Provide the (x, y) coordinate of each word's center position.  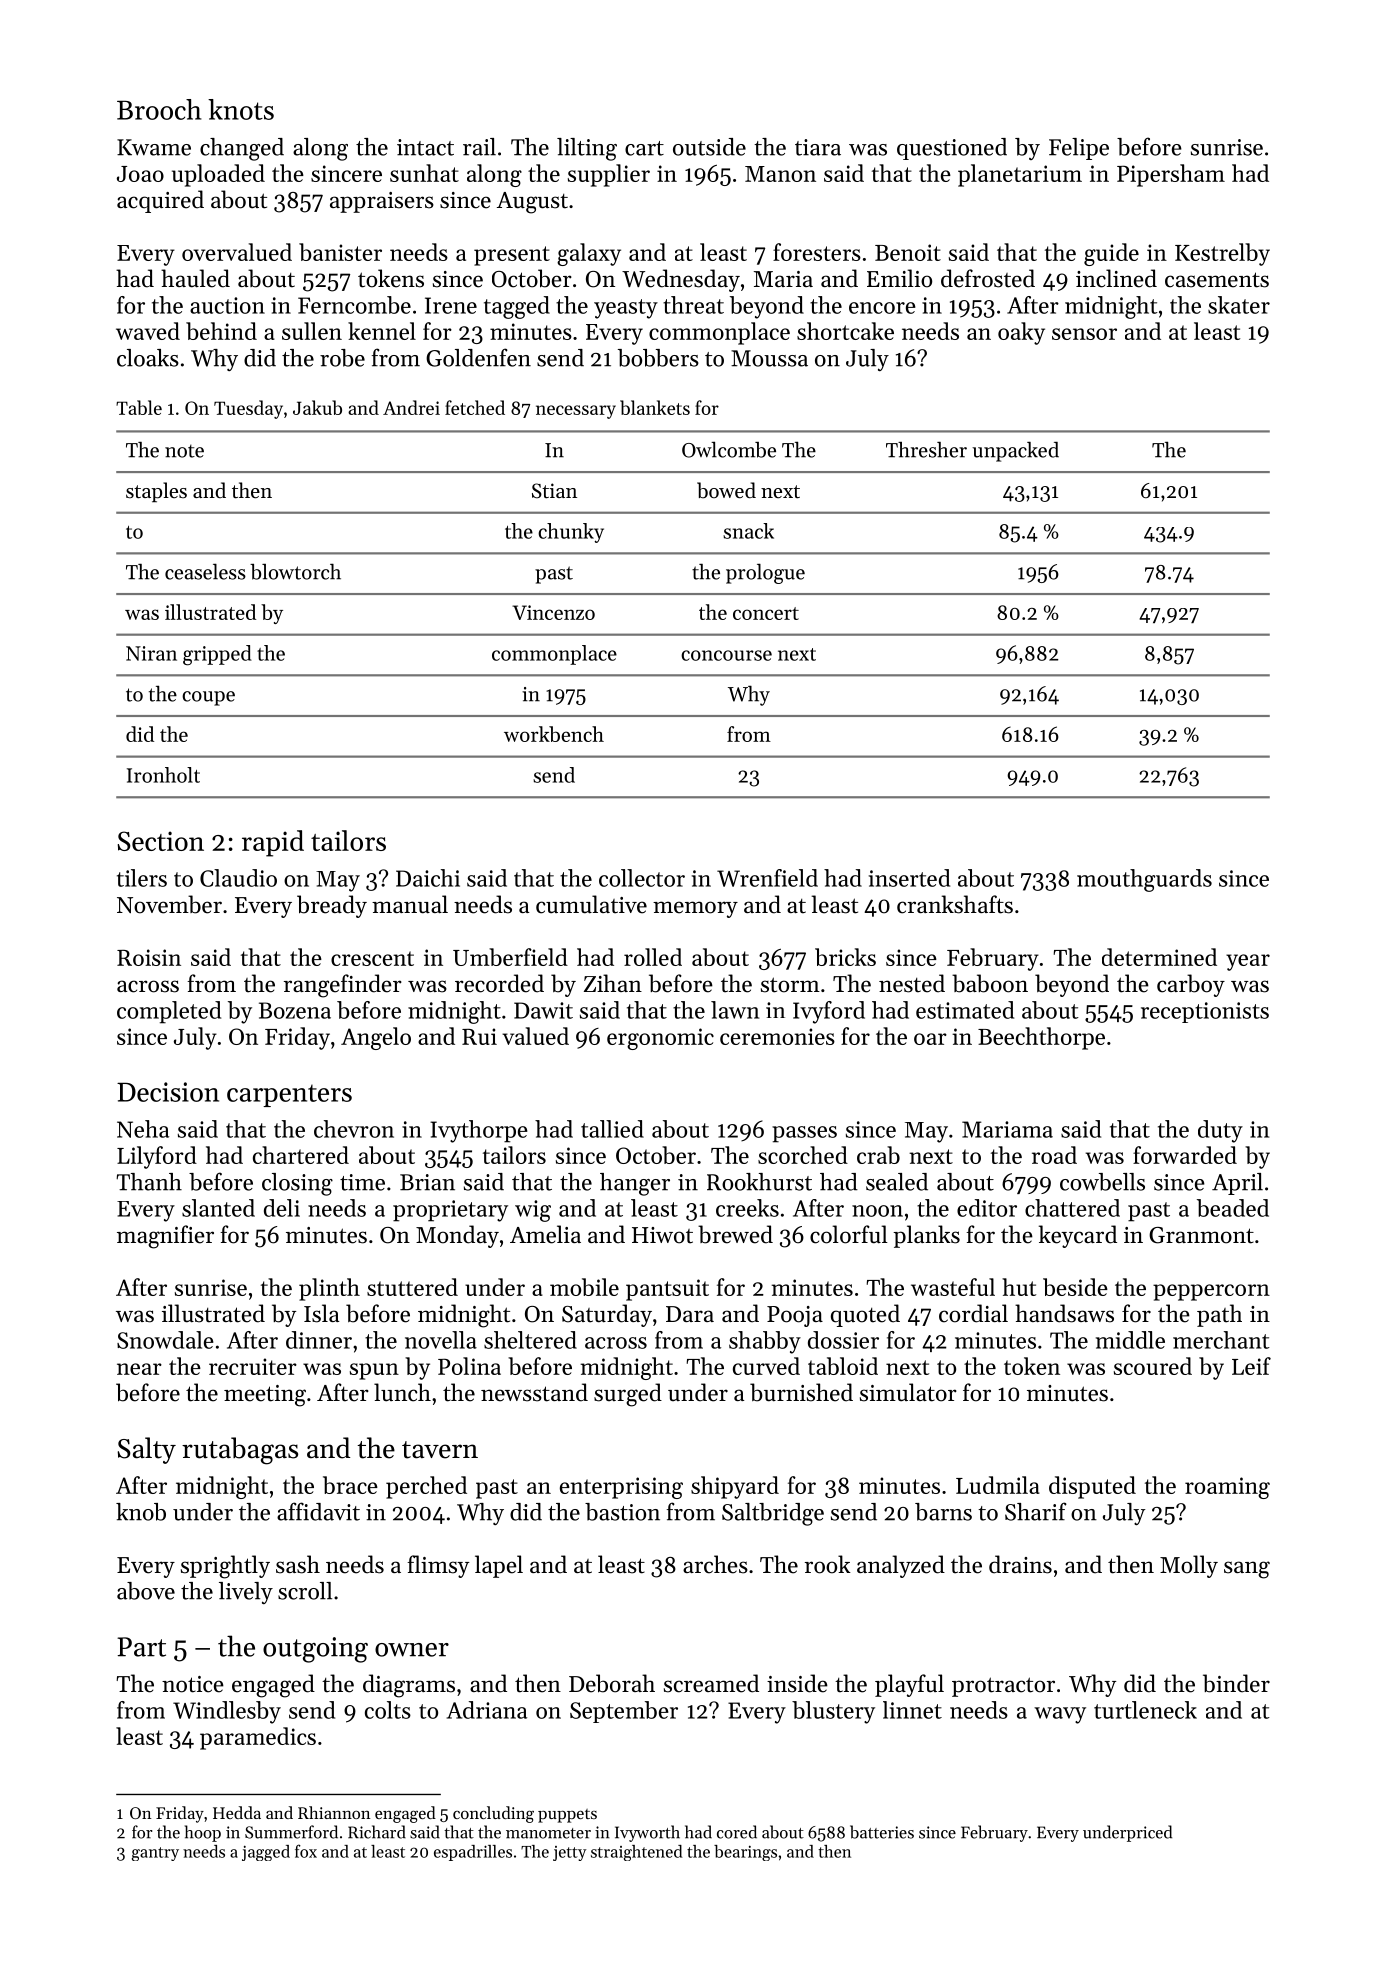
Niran (151, 653)
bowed (726, 490)
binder (1236, 1683)
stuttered (412, 1287)
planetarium (1020, 175)
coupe (208, 698)
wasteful (953, 1287)
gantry (155, 1854)
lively (246, 1593)
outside (709, 147)
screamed (711, 1683)
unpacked (1015, 452)
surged (628, 1395)
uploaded (218, 175)
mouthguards (1144, 880)
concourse (726, 655)
